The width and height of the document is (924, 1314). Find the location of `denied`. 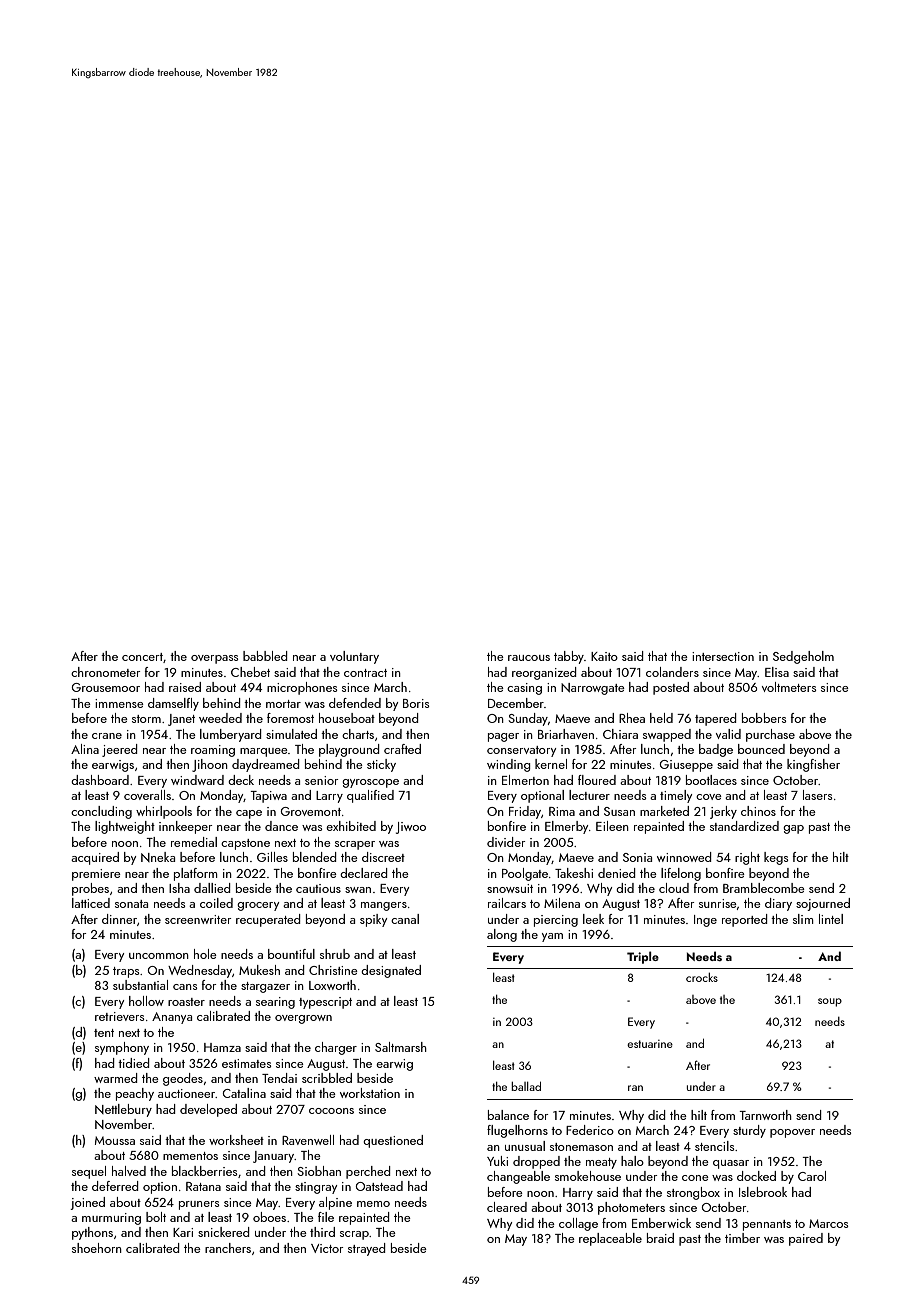

denied is located at coordinates (617, 873).
